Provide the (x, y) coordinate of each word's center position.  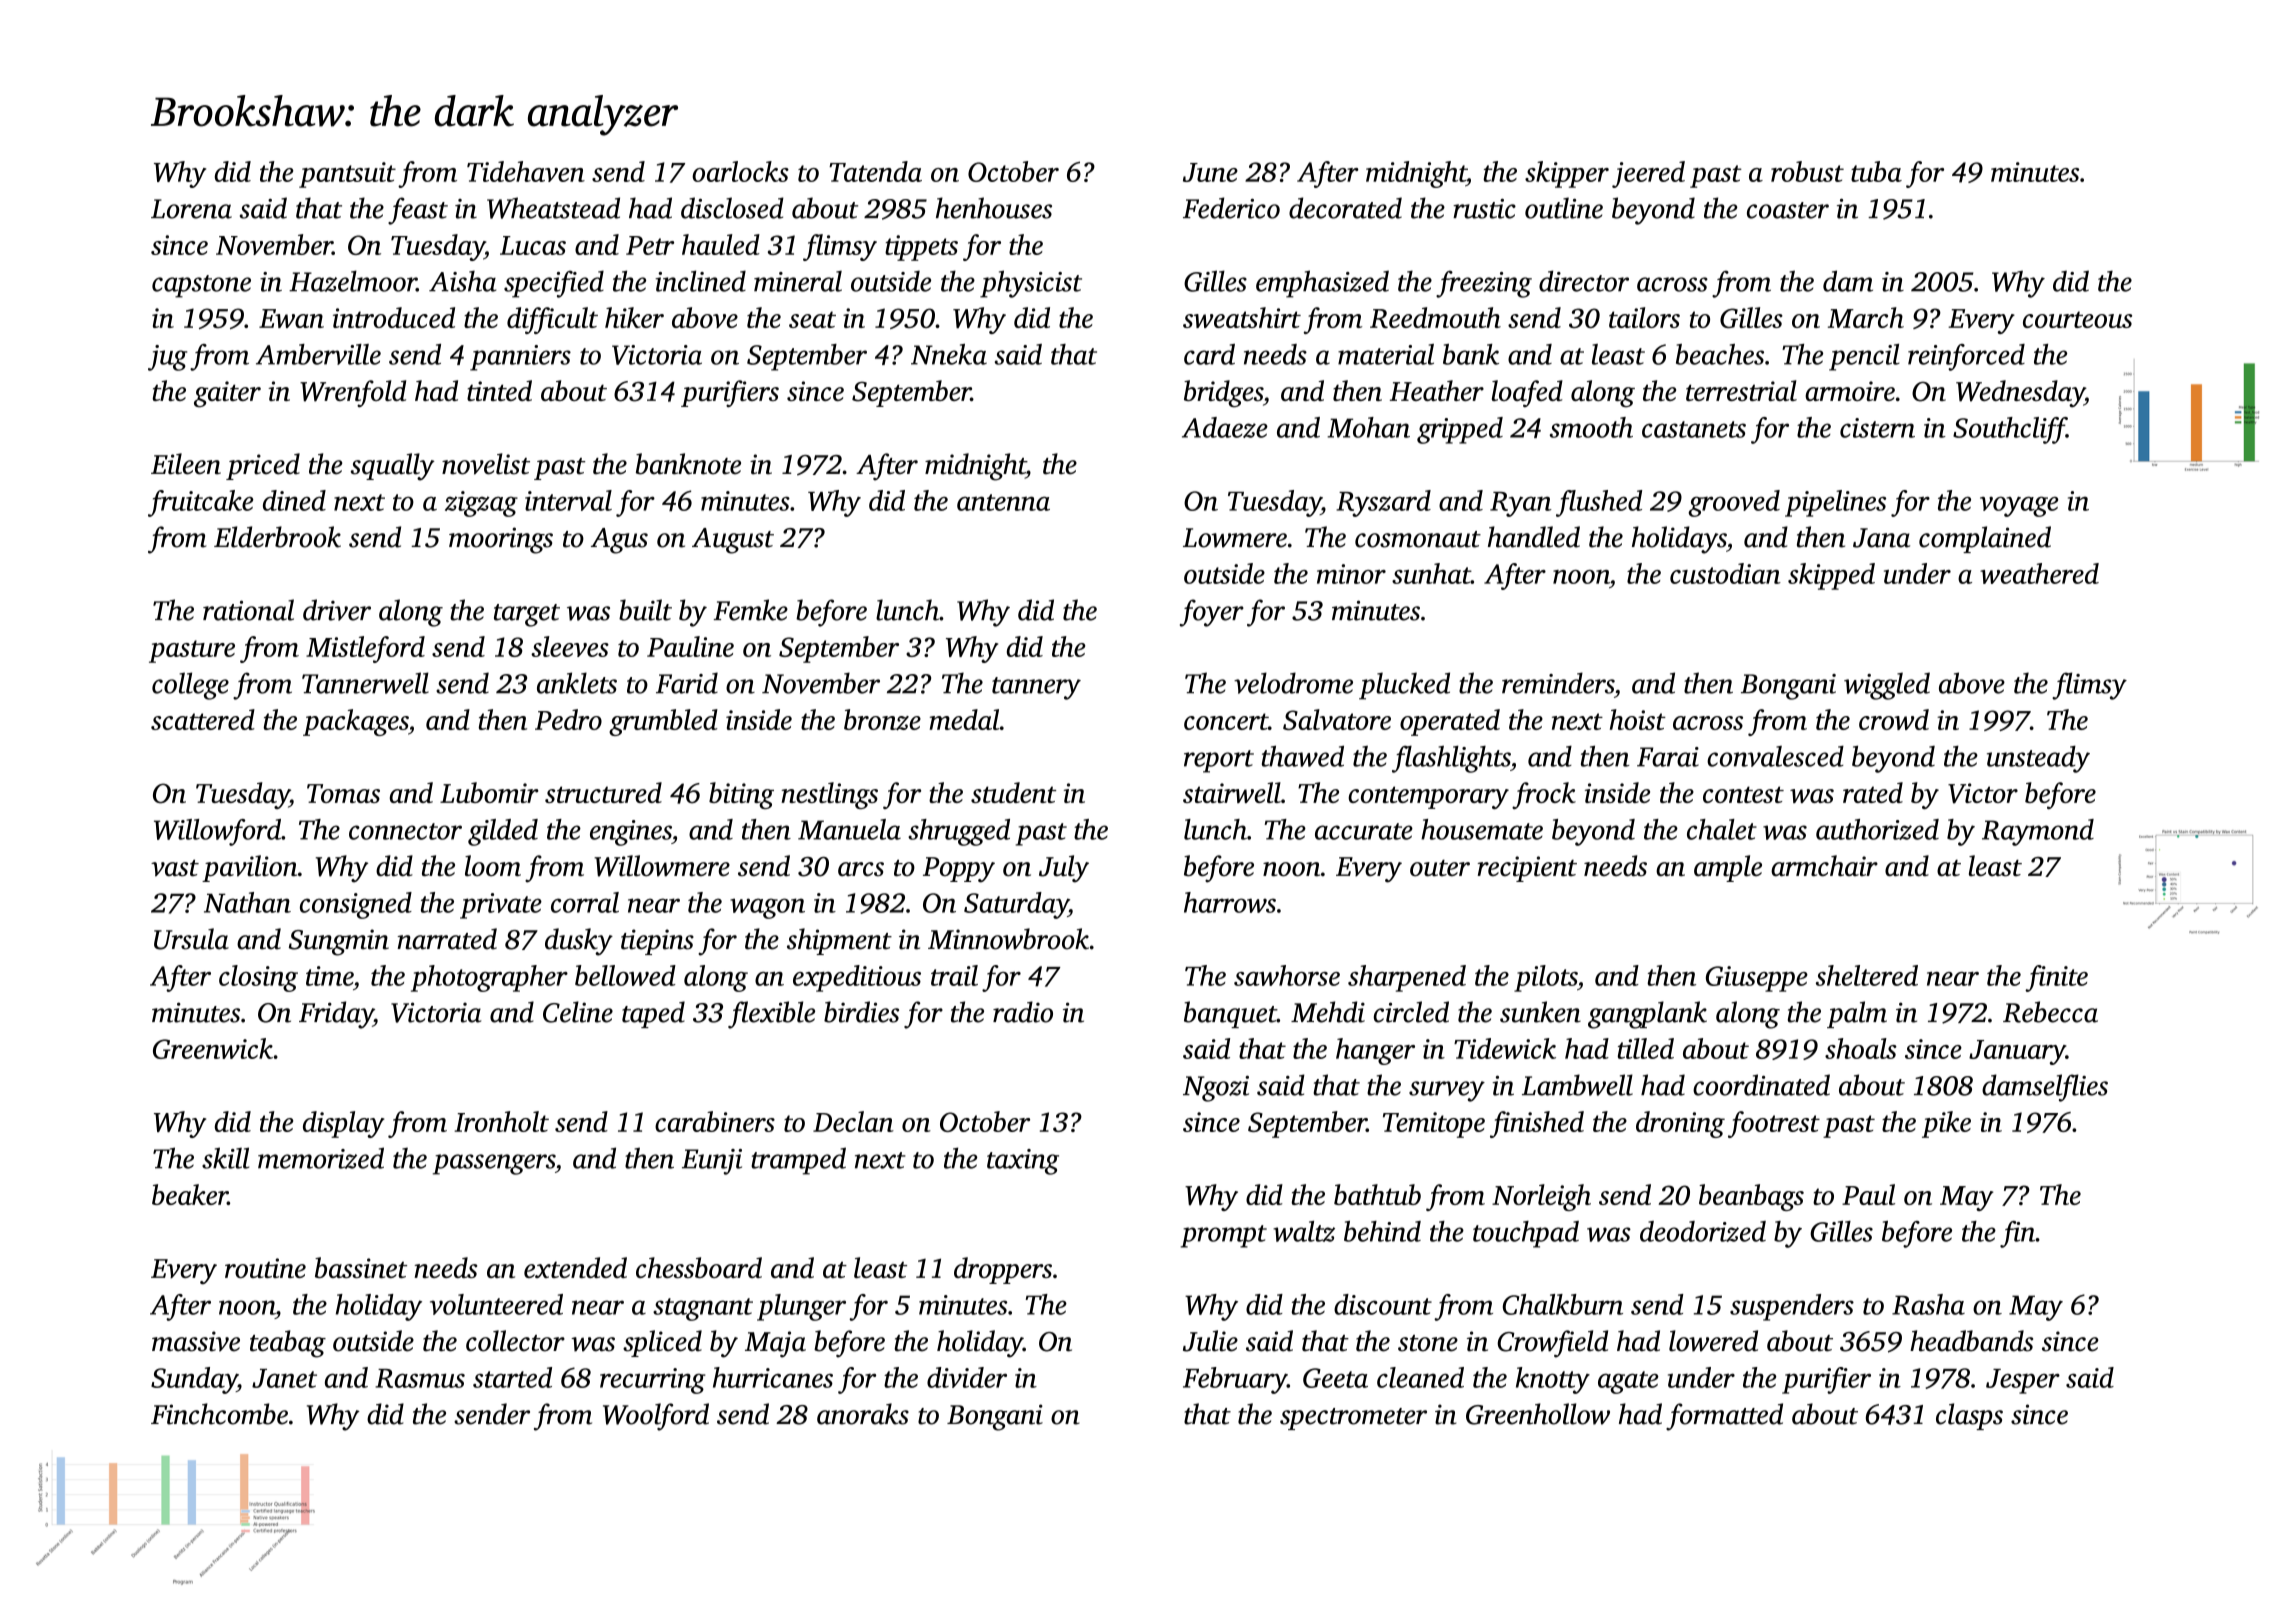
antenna (1003, 502)
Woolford (656, 1417)
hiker (634, 317)
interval (568, 500)
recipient (1527, 869)
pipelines (1835, 503)
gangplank (1647, 1015)
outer (1440, 868)
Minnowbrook (1008, 939)
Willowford (217, 832)
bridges (1223, 394)
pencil (1864, 357)
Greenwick (213, 1048)
